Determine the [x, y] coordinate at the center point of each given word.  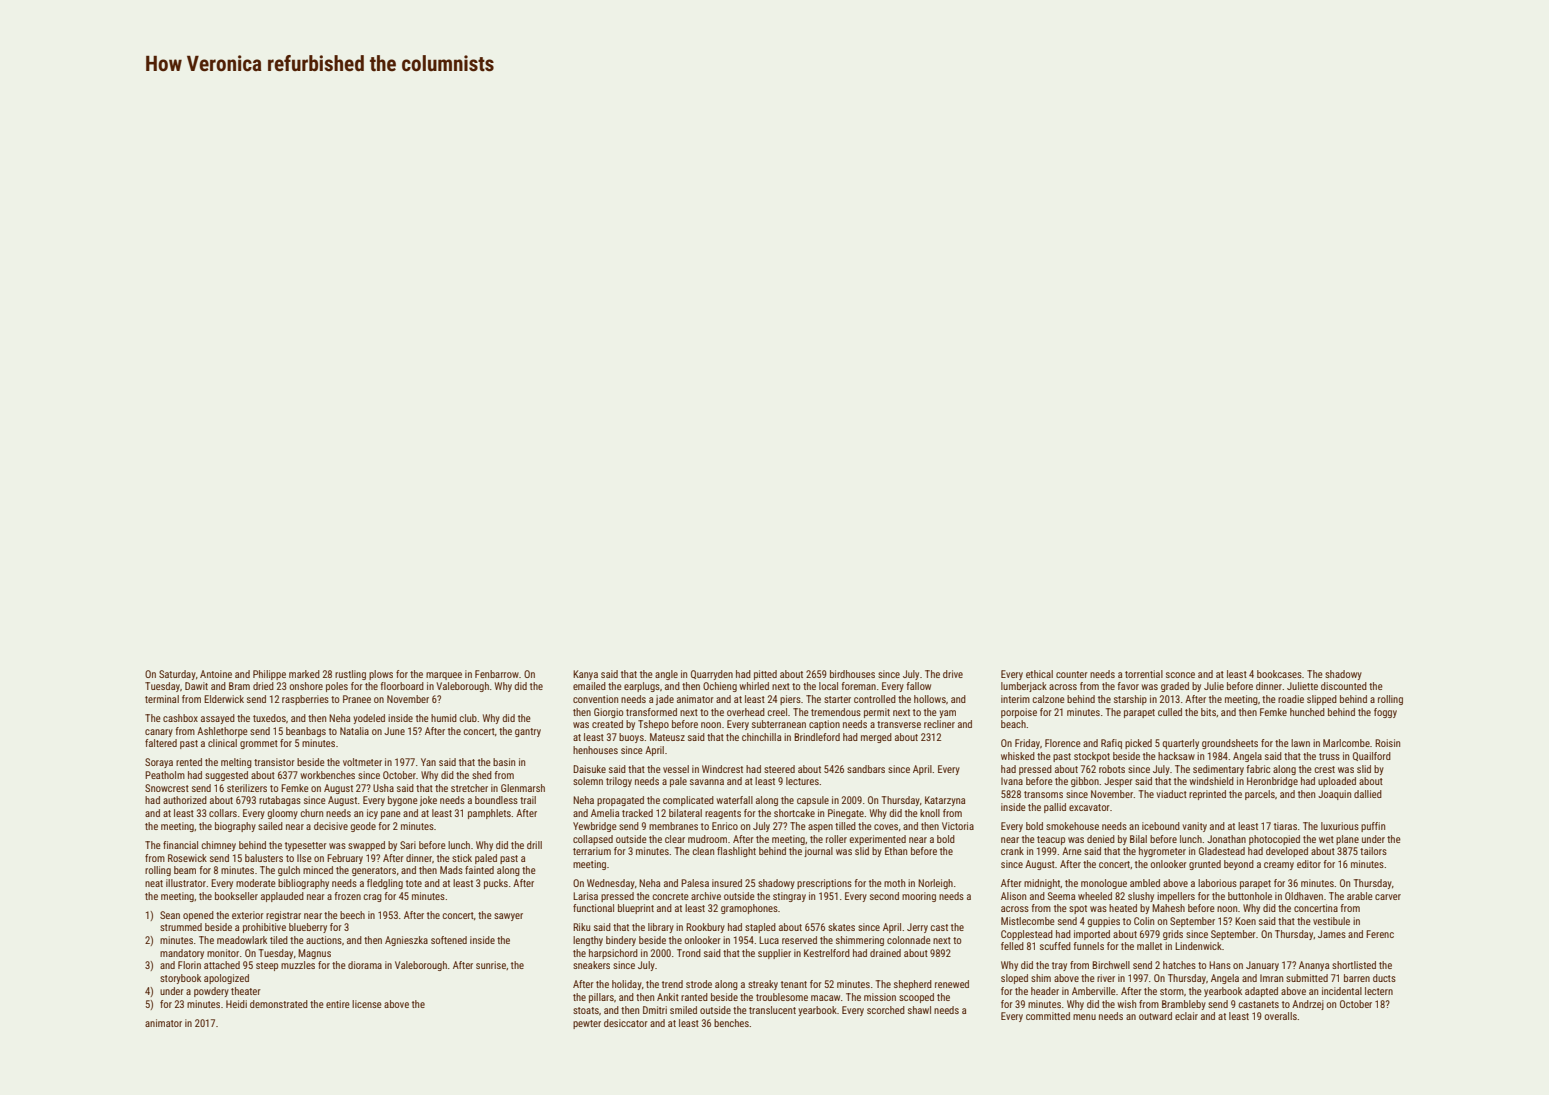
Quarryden [712, 675]
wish [1127, 1004]
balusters [264, 858]
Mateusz [667, 737]
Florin [189, 965]
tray [1059, 966]
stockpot [1092, 757]
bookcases [1279, 674]
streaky [763, 985]
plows [381, 675]
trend [672, 984]
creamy [1279, 866]
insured [727, 883]
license [367, 1004]
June [394, 731]
